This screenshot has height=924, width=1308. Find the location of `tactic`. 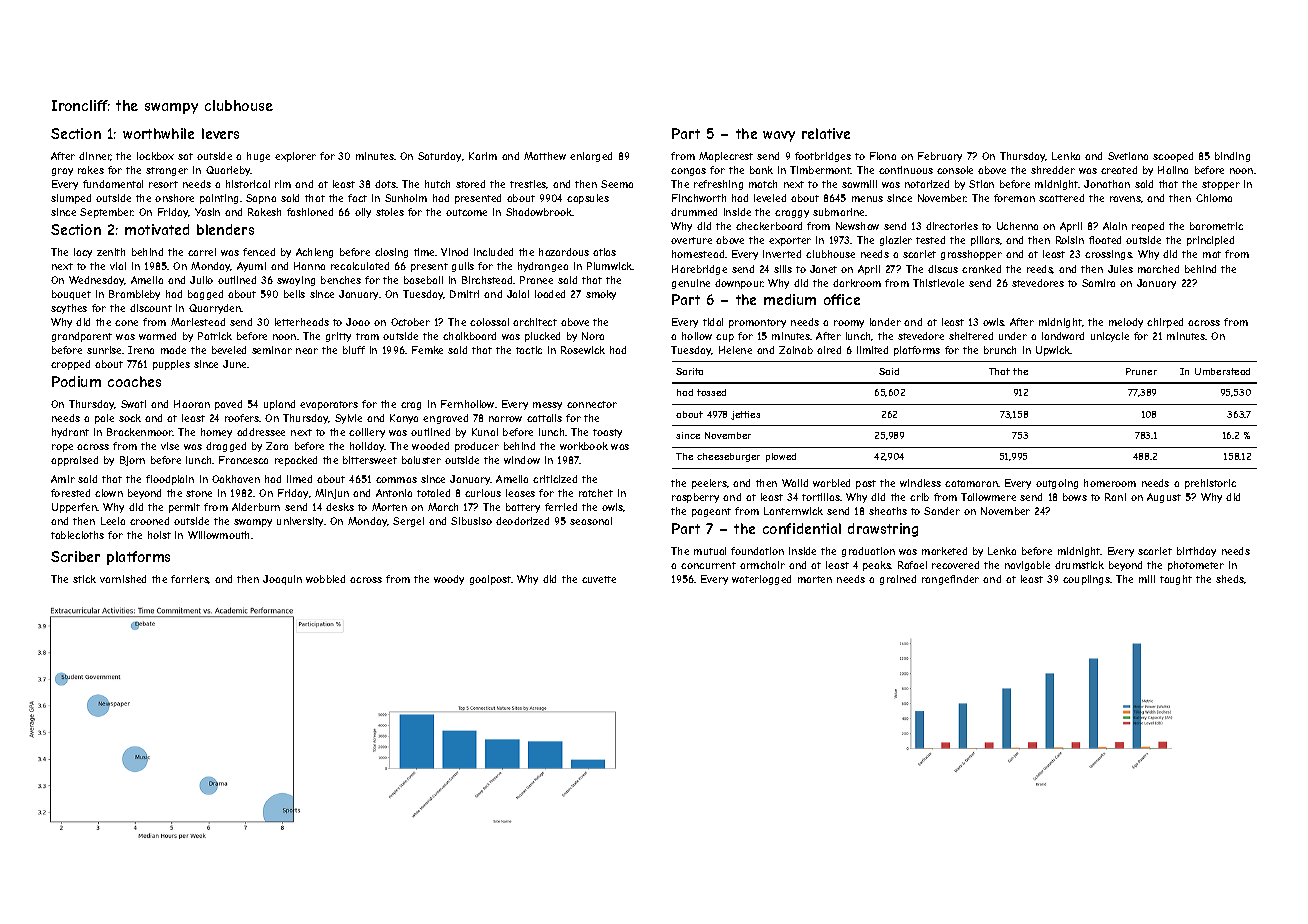

tactic is located at coordinates (529, 350).
